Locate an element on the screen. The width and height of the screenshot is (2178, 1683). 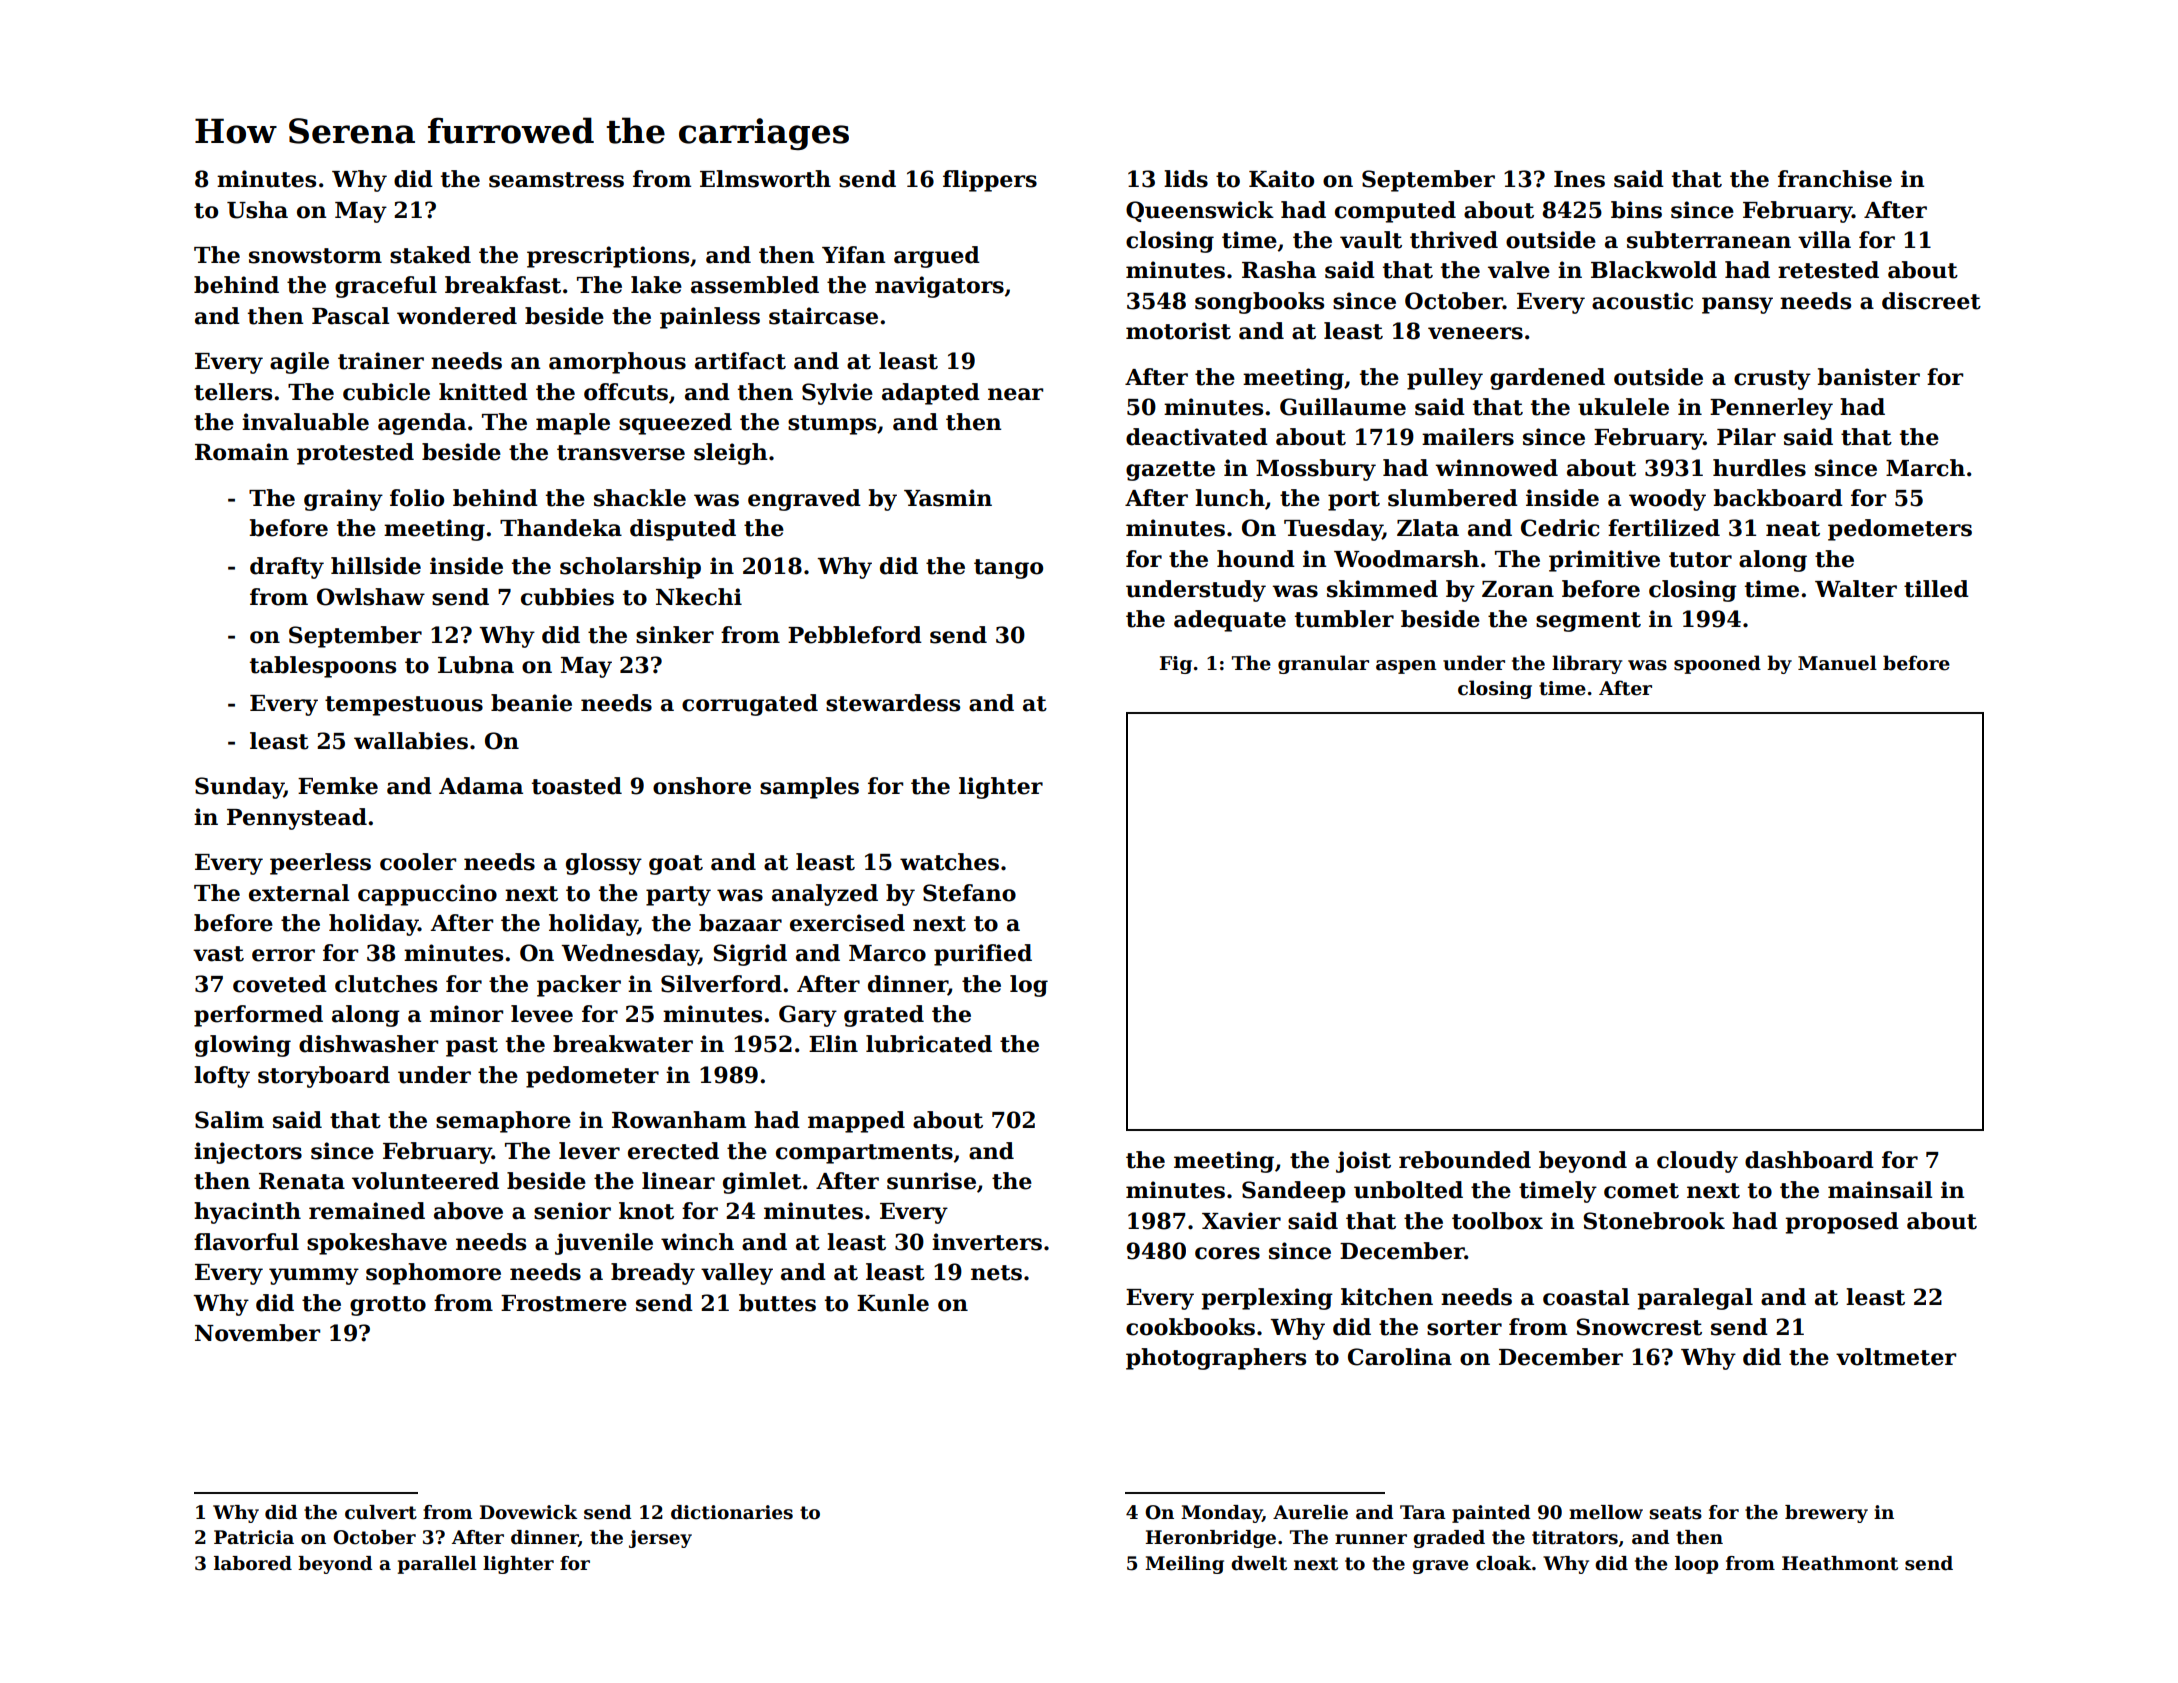
Adama is located at coordinates (481, 786).
